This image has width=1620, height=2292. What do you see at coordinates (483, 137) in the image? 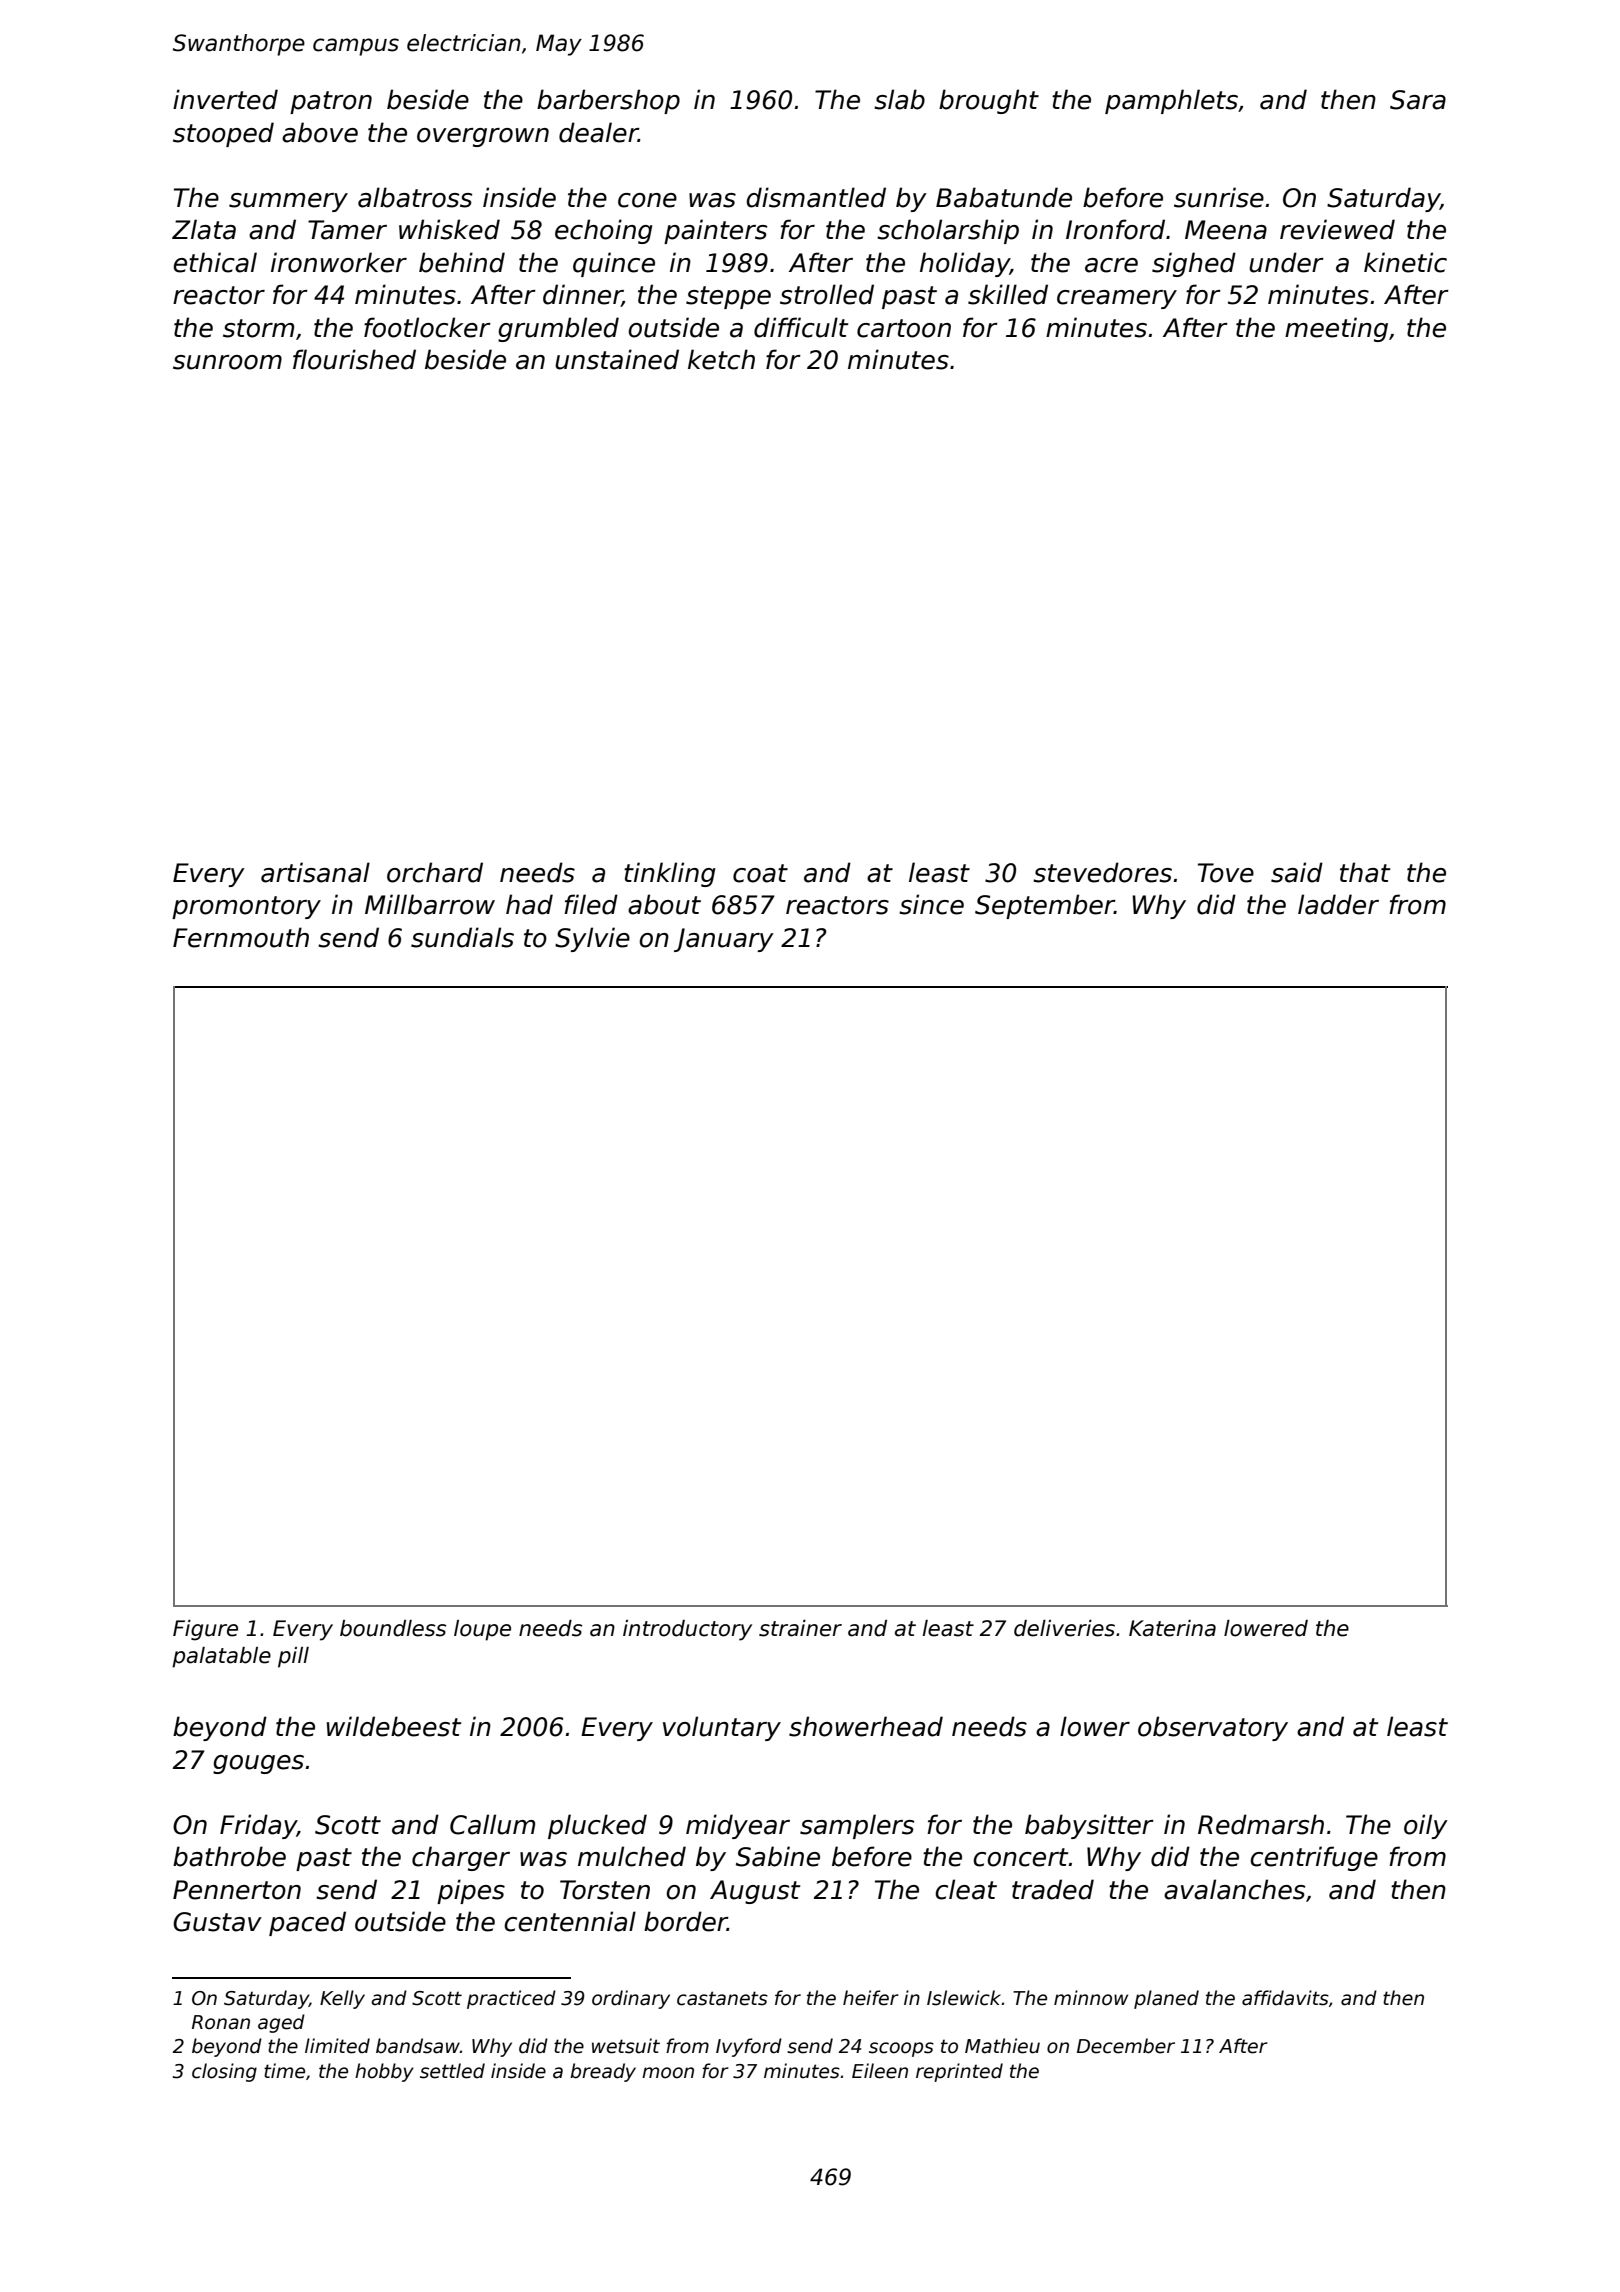
I see `overgrown` at bounding box center [483, 137].
